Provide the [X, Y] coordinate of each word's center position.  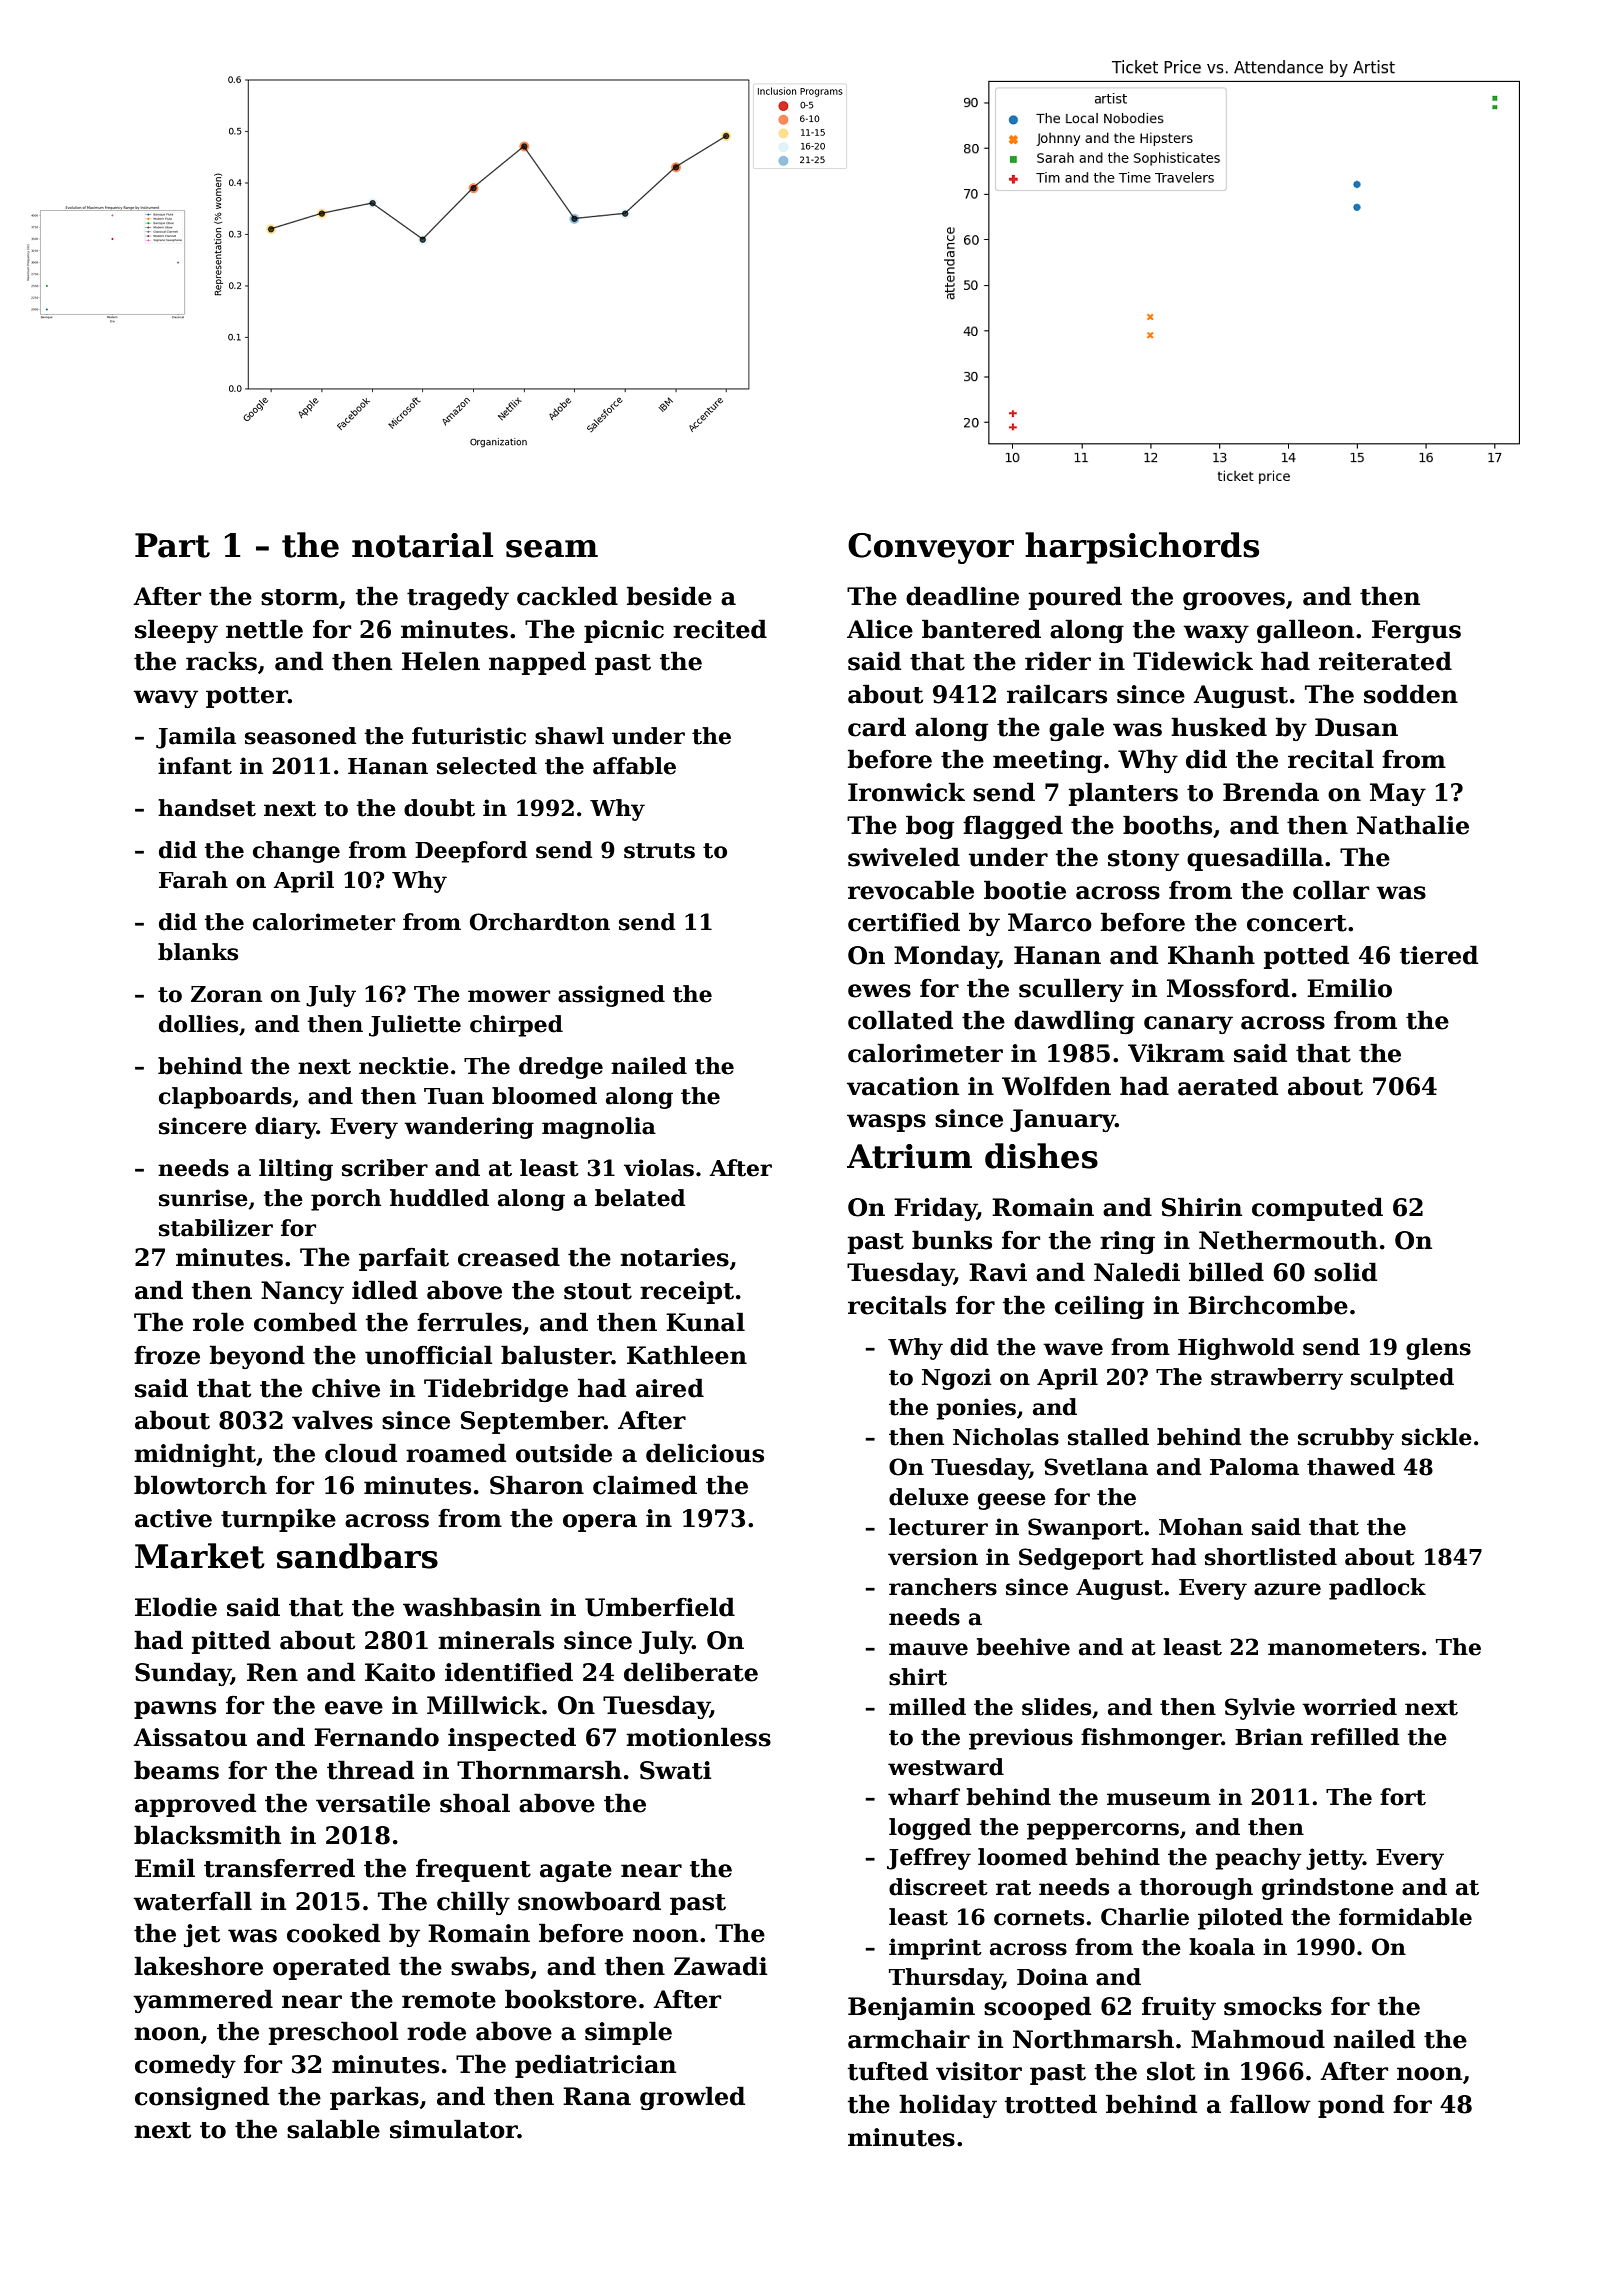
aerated [1228, 1086]
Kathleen [687, 1355]
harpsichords [1142, 548]
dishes [1041, 1156]
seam [552, 549]
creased [509, 1257]
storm [300, 597]
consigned [202, 2098]
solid [1345, 1272]
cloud [361, 1453]
